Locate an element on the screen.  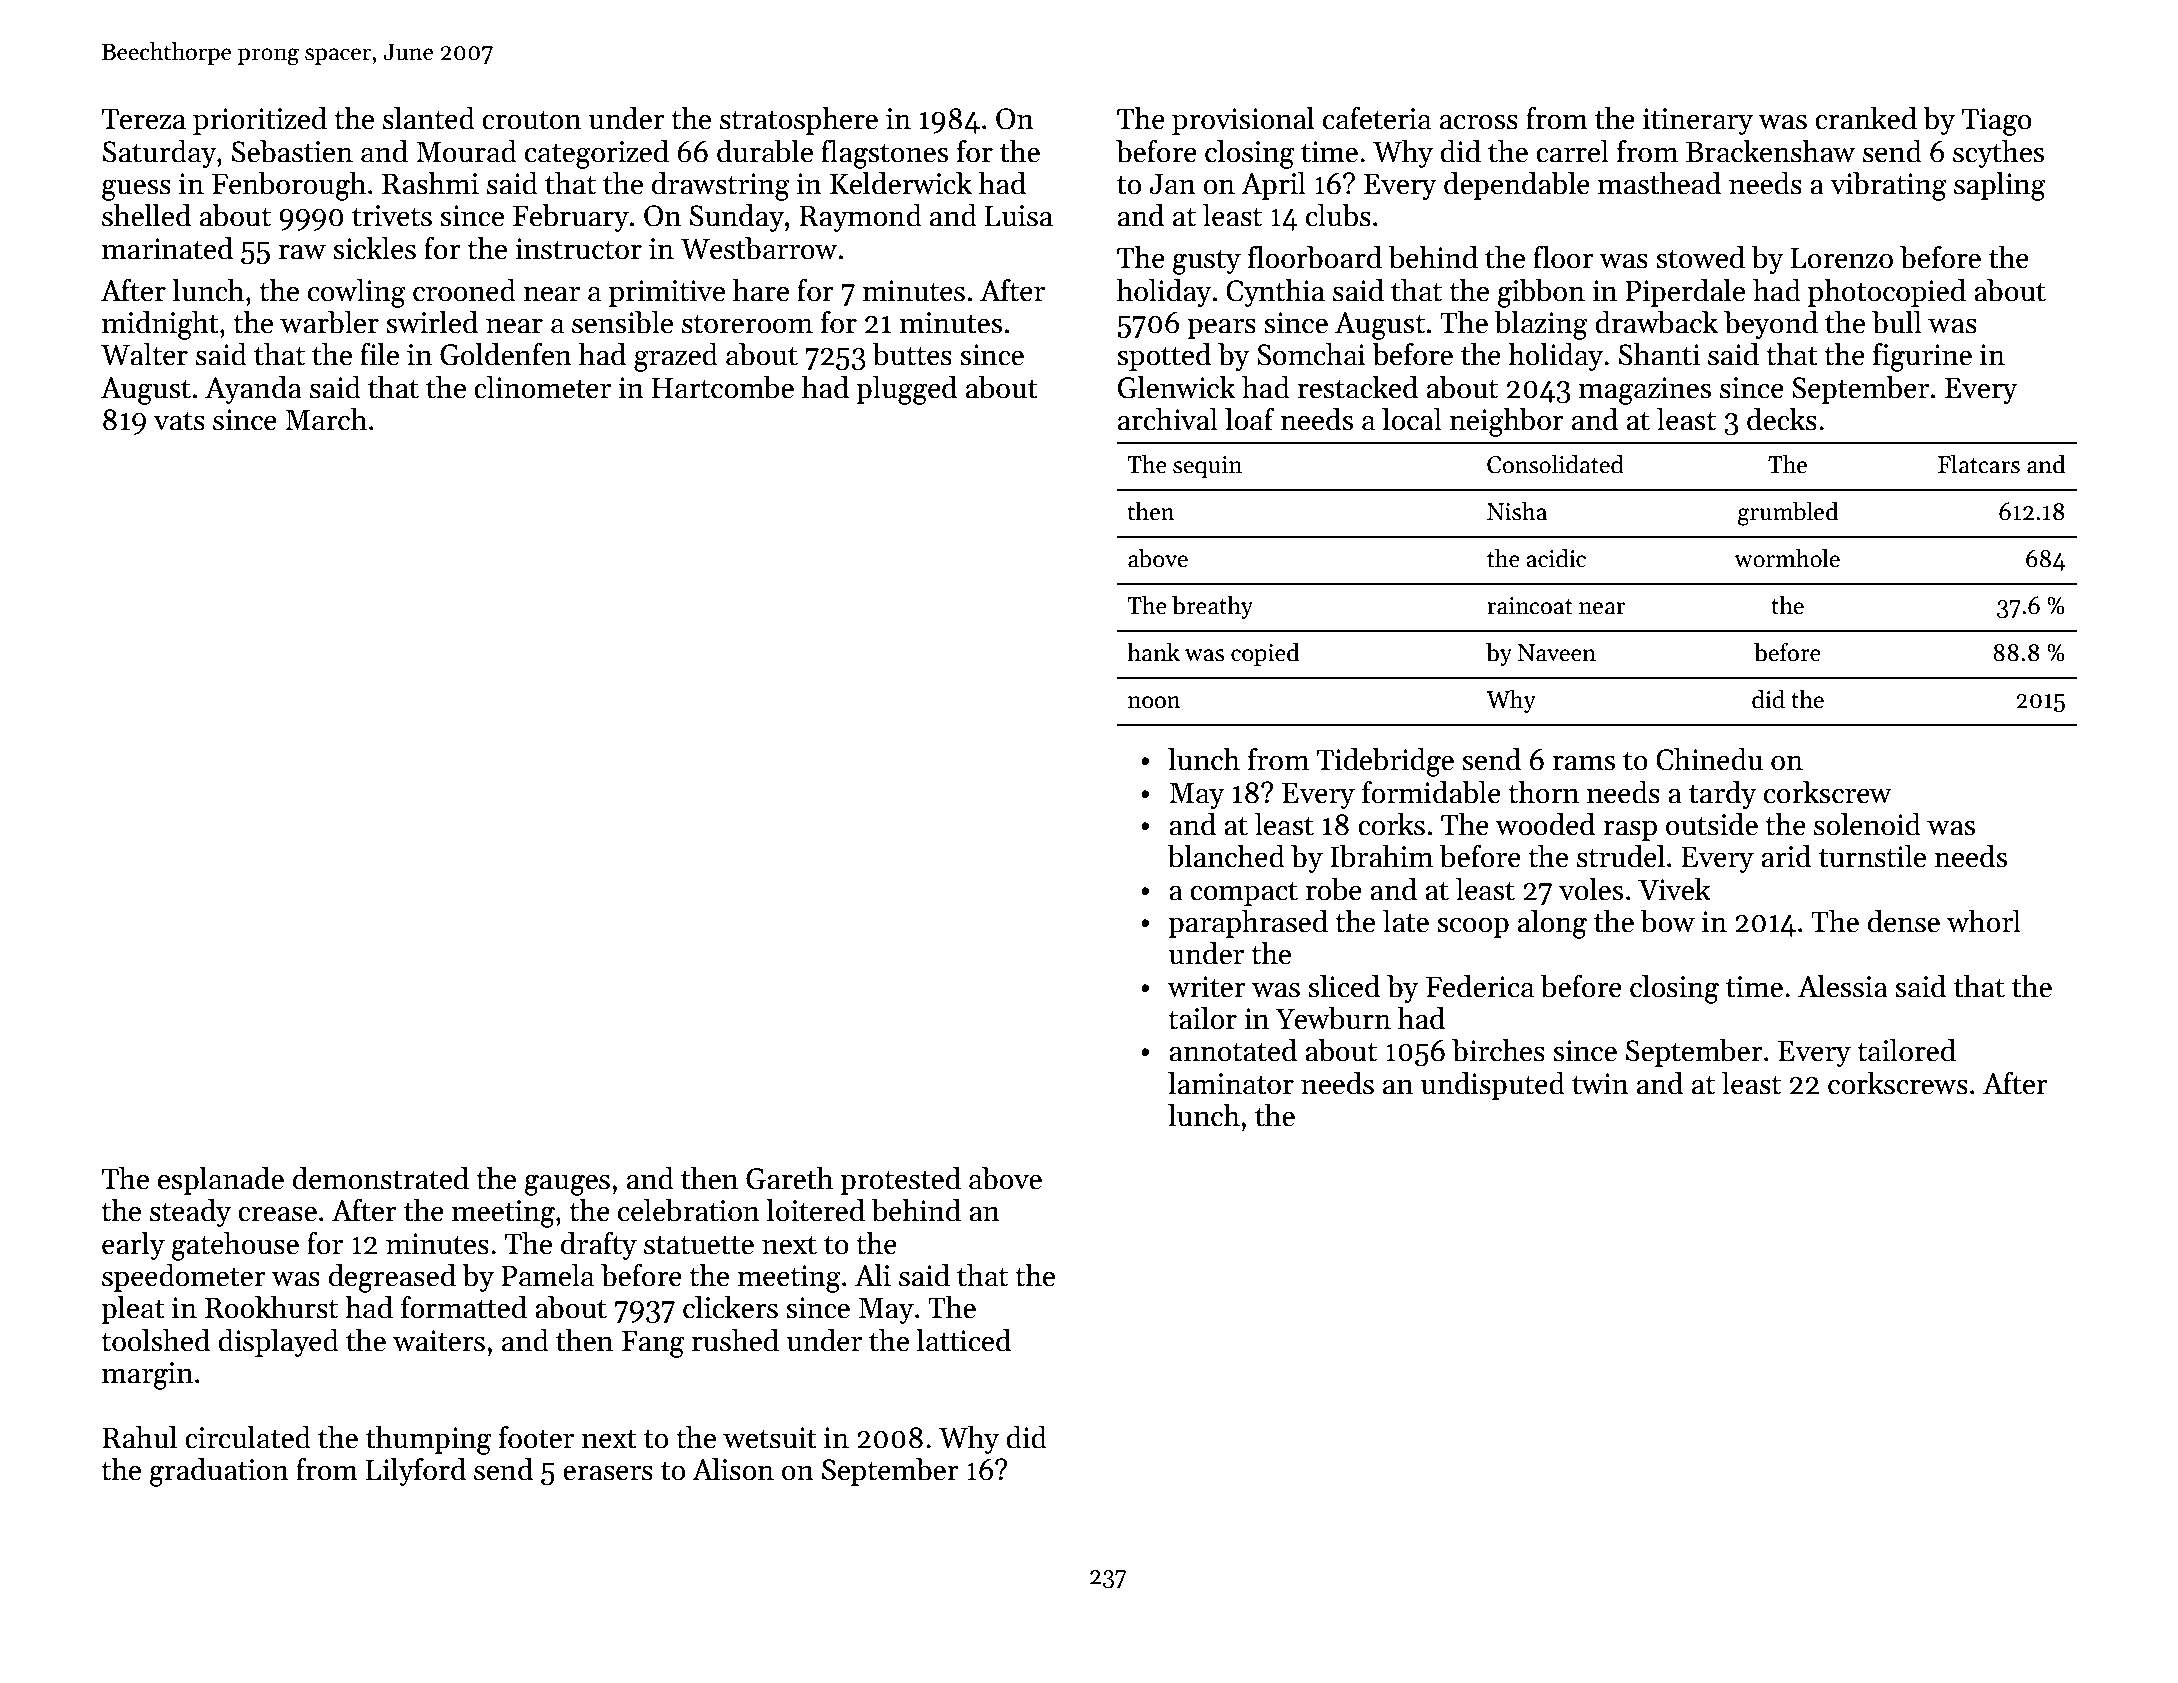
noon is located at coordinates (1154, 702).
